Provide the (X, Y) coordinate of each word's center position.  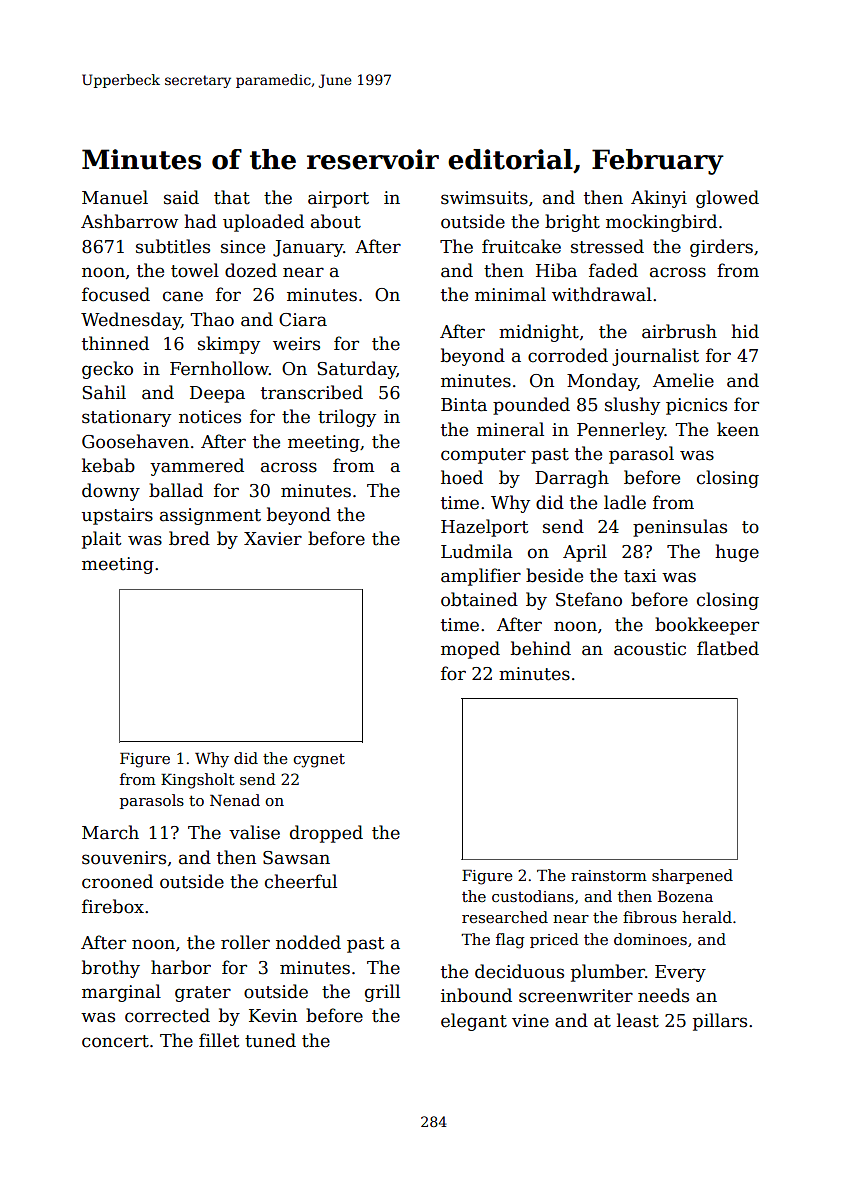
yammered (197, 467)
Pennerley (621, 431)
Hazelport (484, 528)
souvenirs (124, 858)
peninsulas (680, 528)
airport (338, 199)
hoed (462, 477)
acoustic (650, 649)
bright (572, 223)
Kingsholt (198, 781)
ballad (176, 490)
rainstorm (609, 875)
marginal (121, 993)
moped (470, 650)
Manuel (115, 197)
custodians (533, 896)
